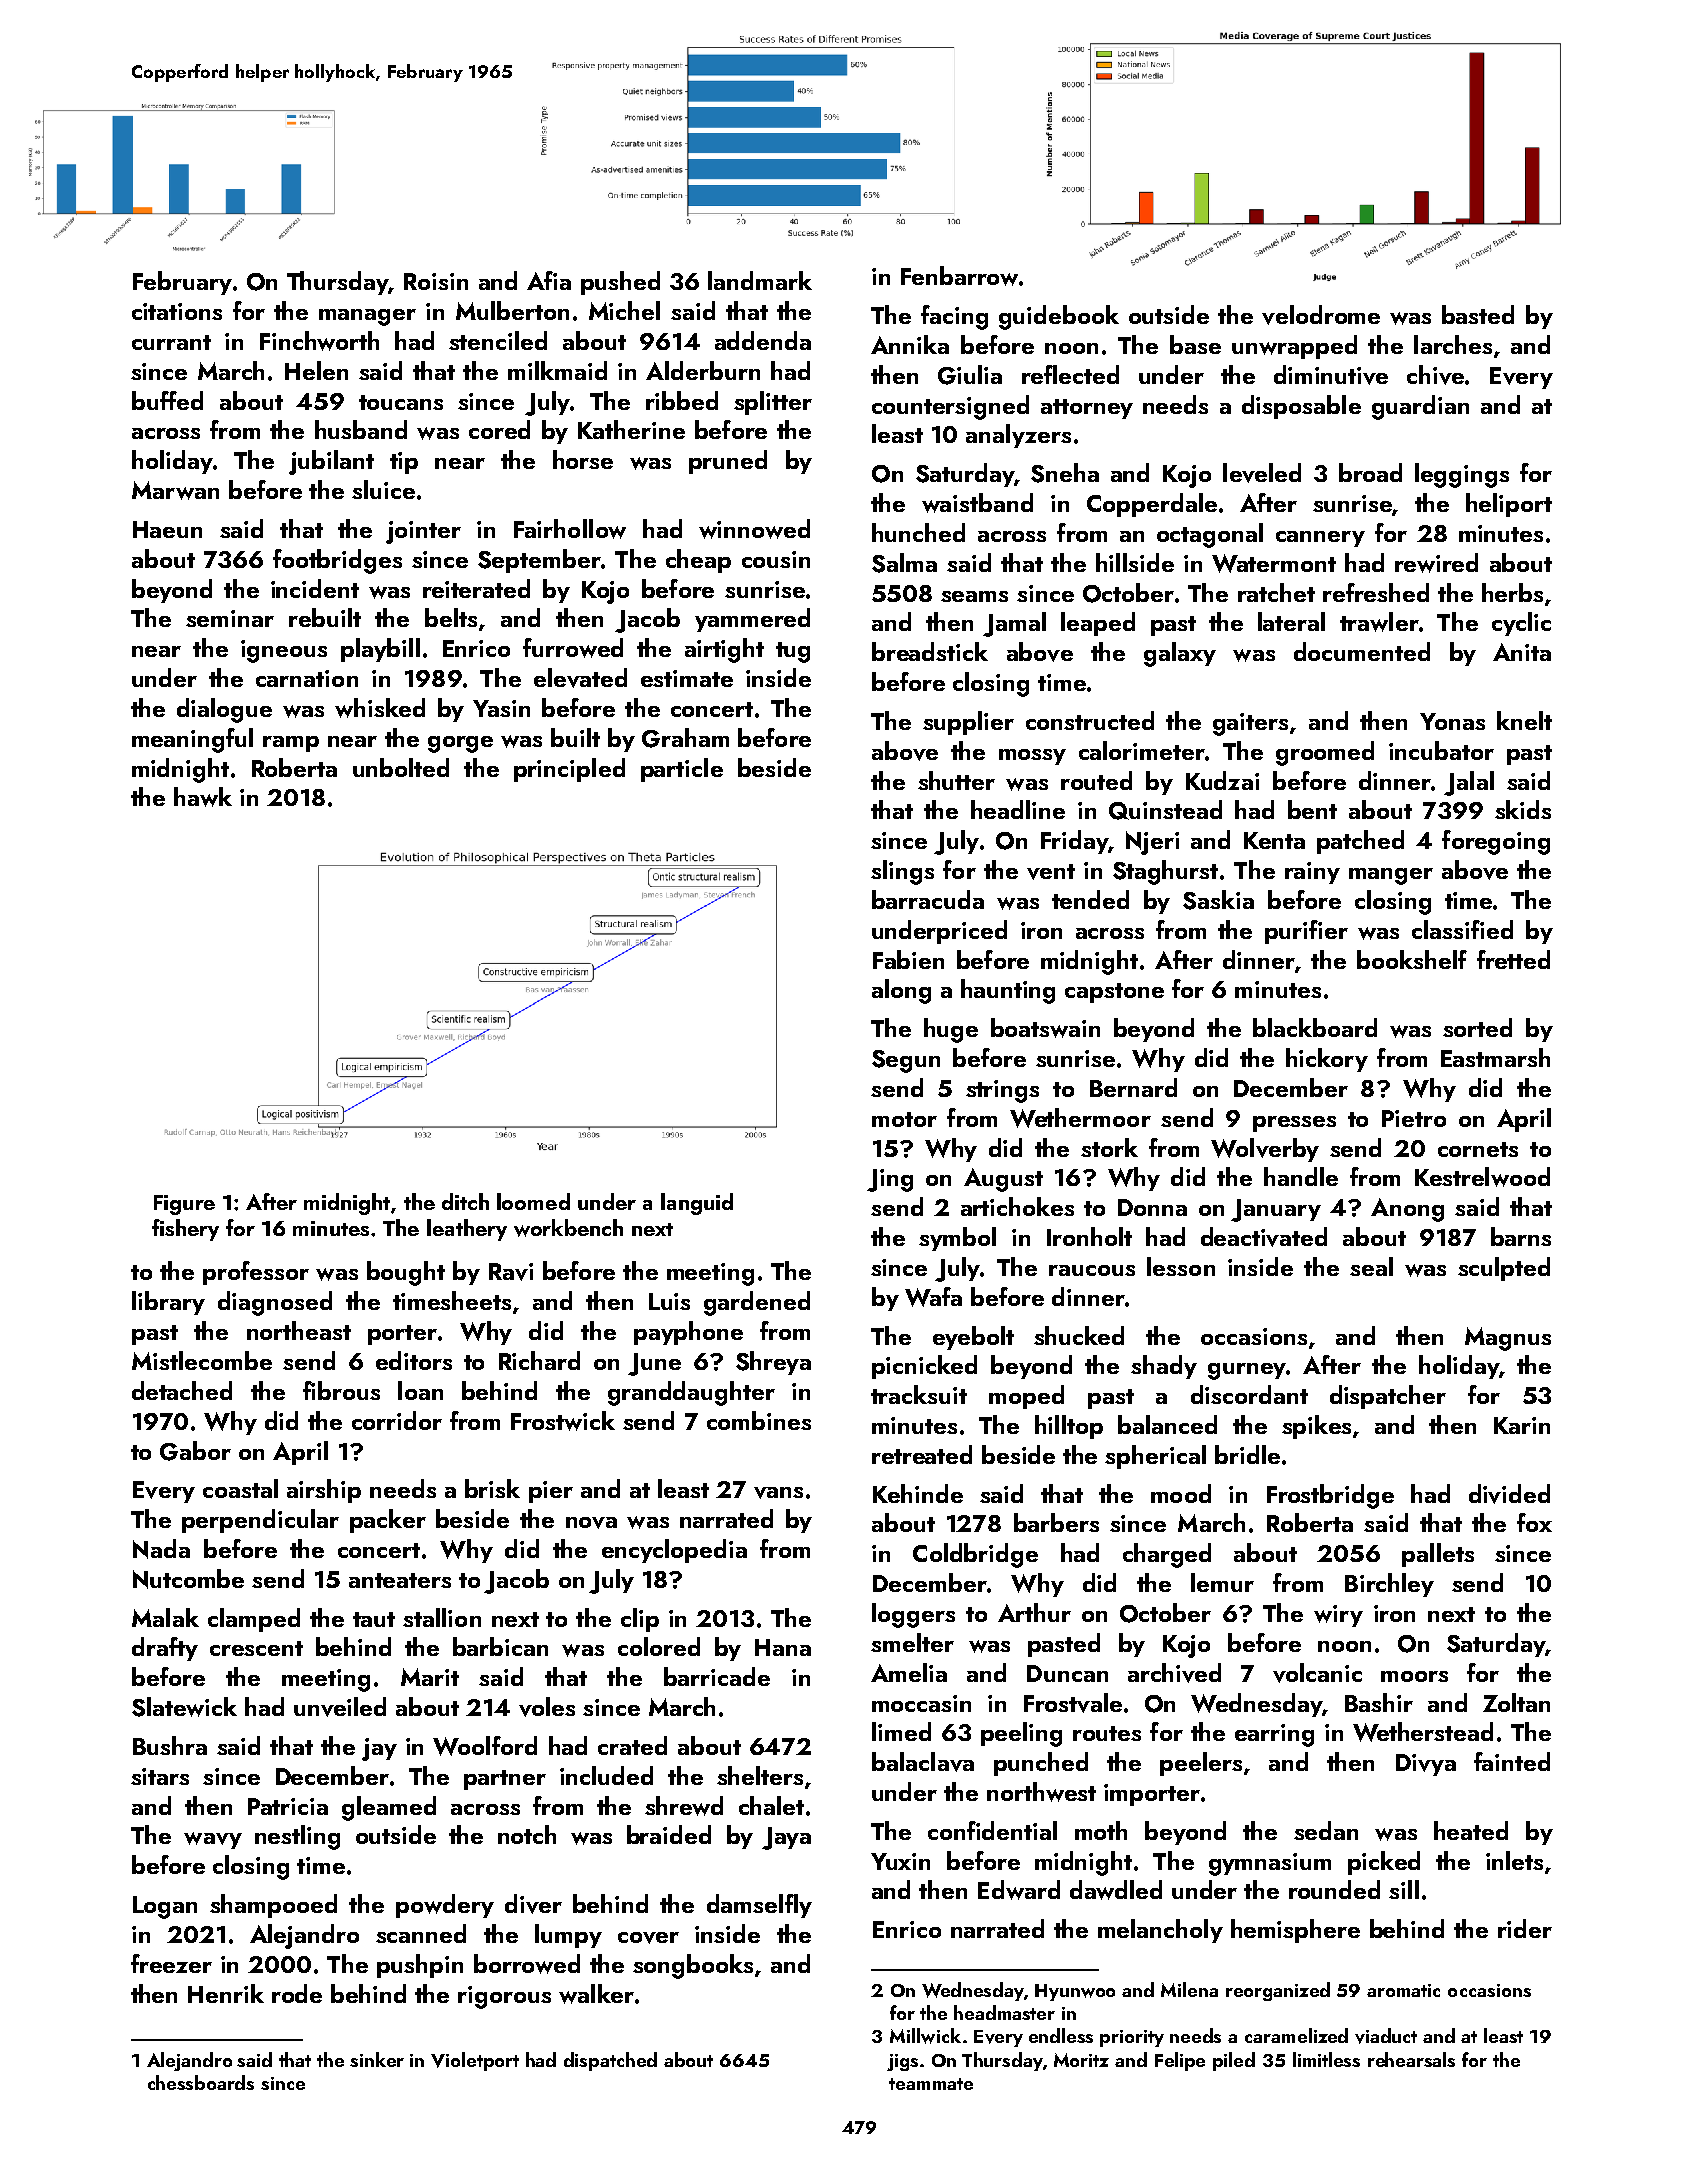 The width and height of the image is (1683, 2178). Describe the element at coordinates (1014, 624) in the image. I see `Jamal` at that location.
